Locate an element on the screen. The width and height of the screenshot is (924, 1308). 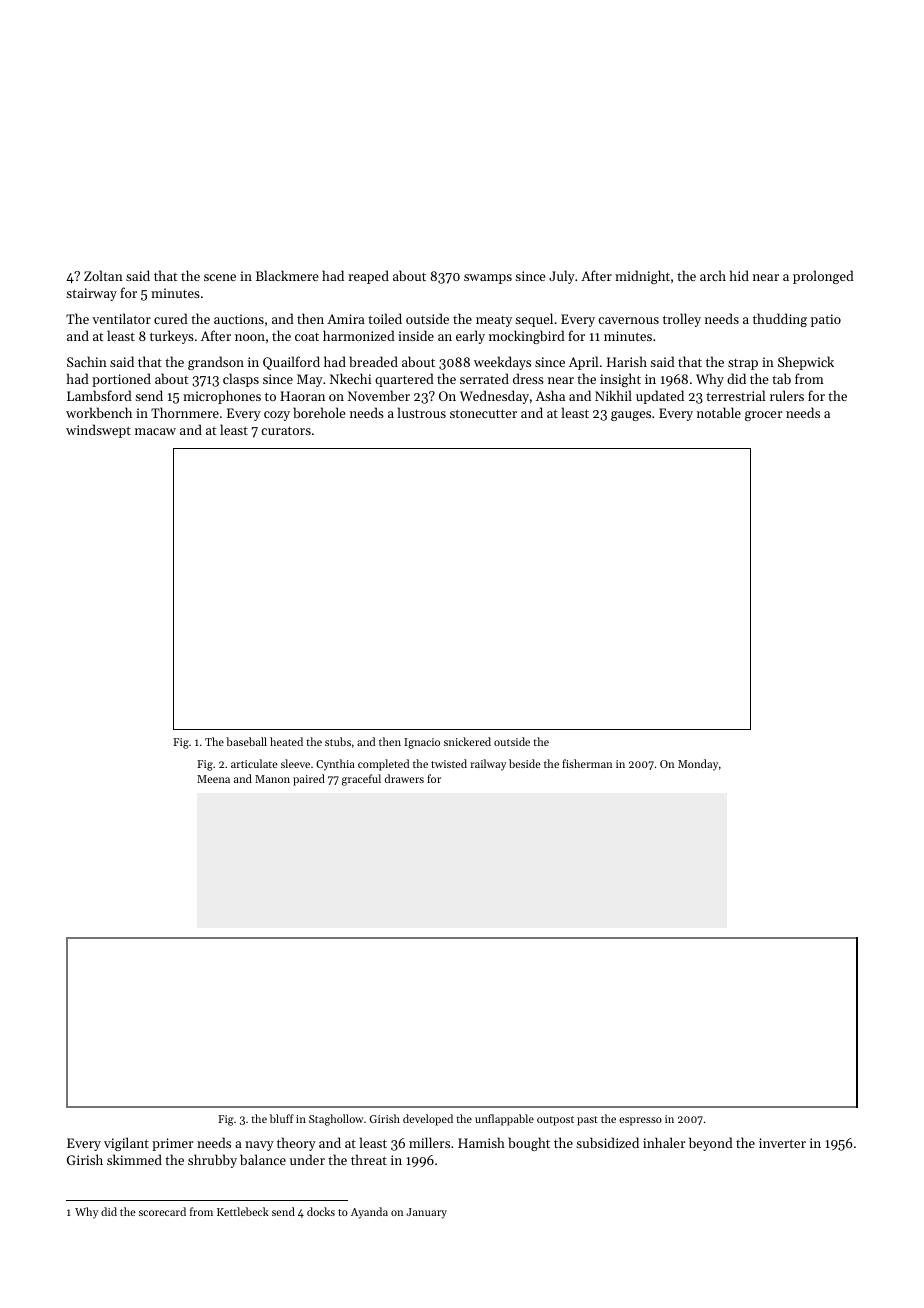
twisted is located at coordinates (449, 763).
